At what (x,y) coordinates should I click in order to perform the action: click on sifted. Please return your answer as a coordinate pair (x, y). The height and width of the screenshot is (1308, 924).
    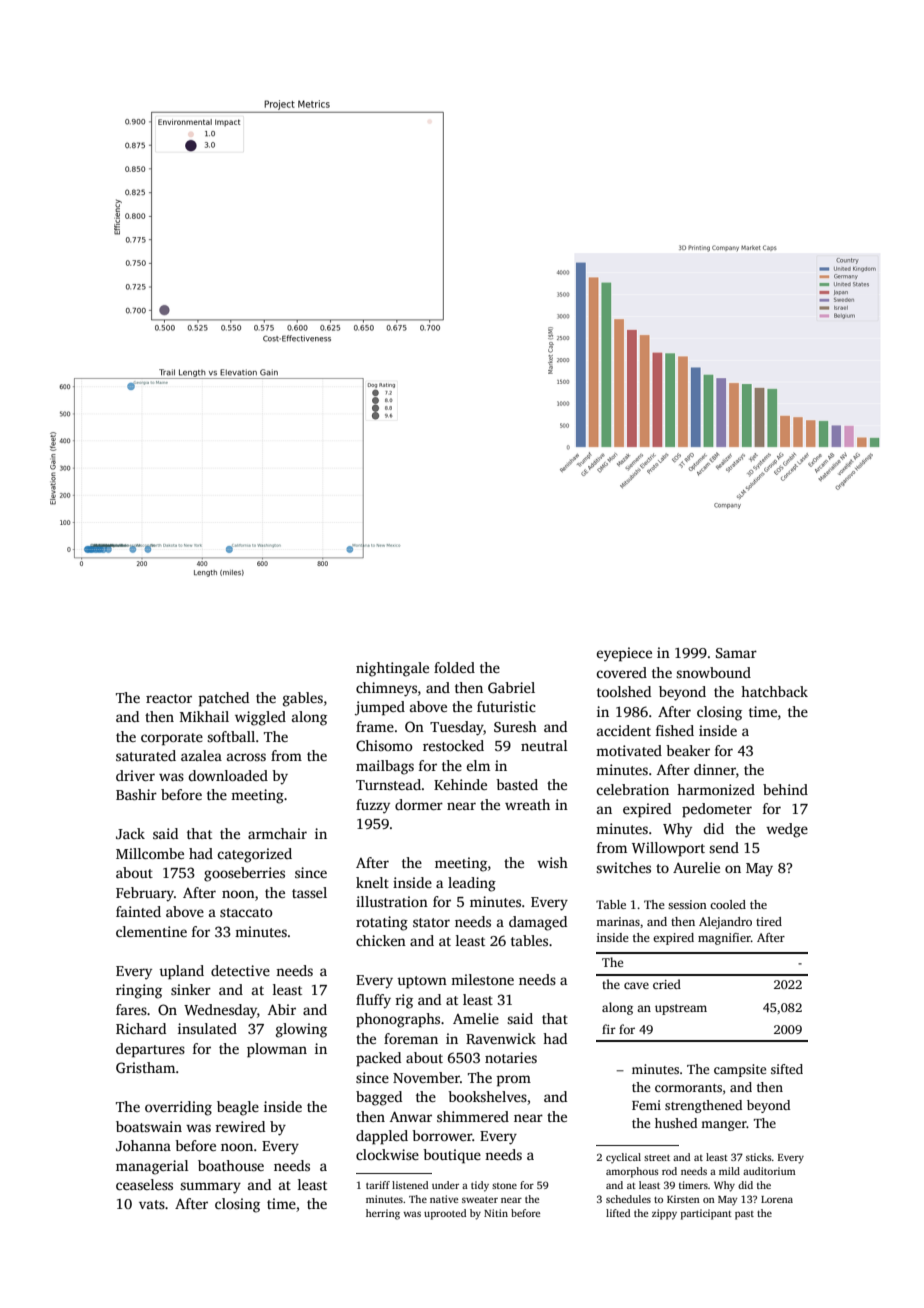
    Looking at the image, I should click on (787, 1069).
